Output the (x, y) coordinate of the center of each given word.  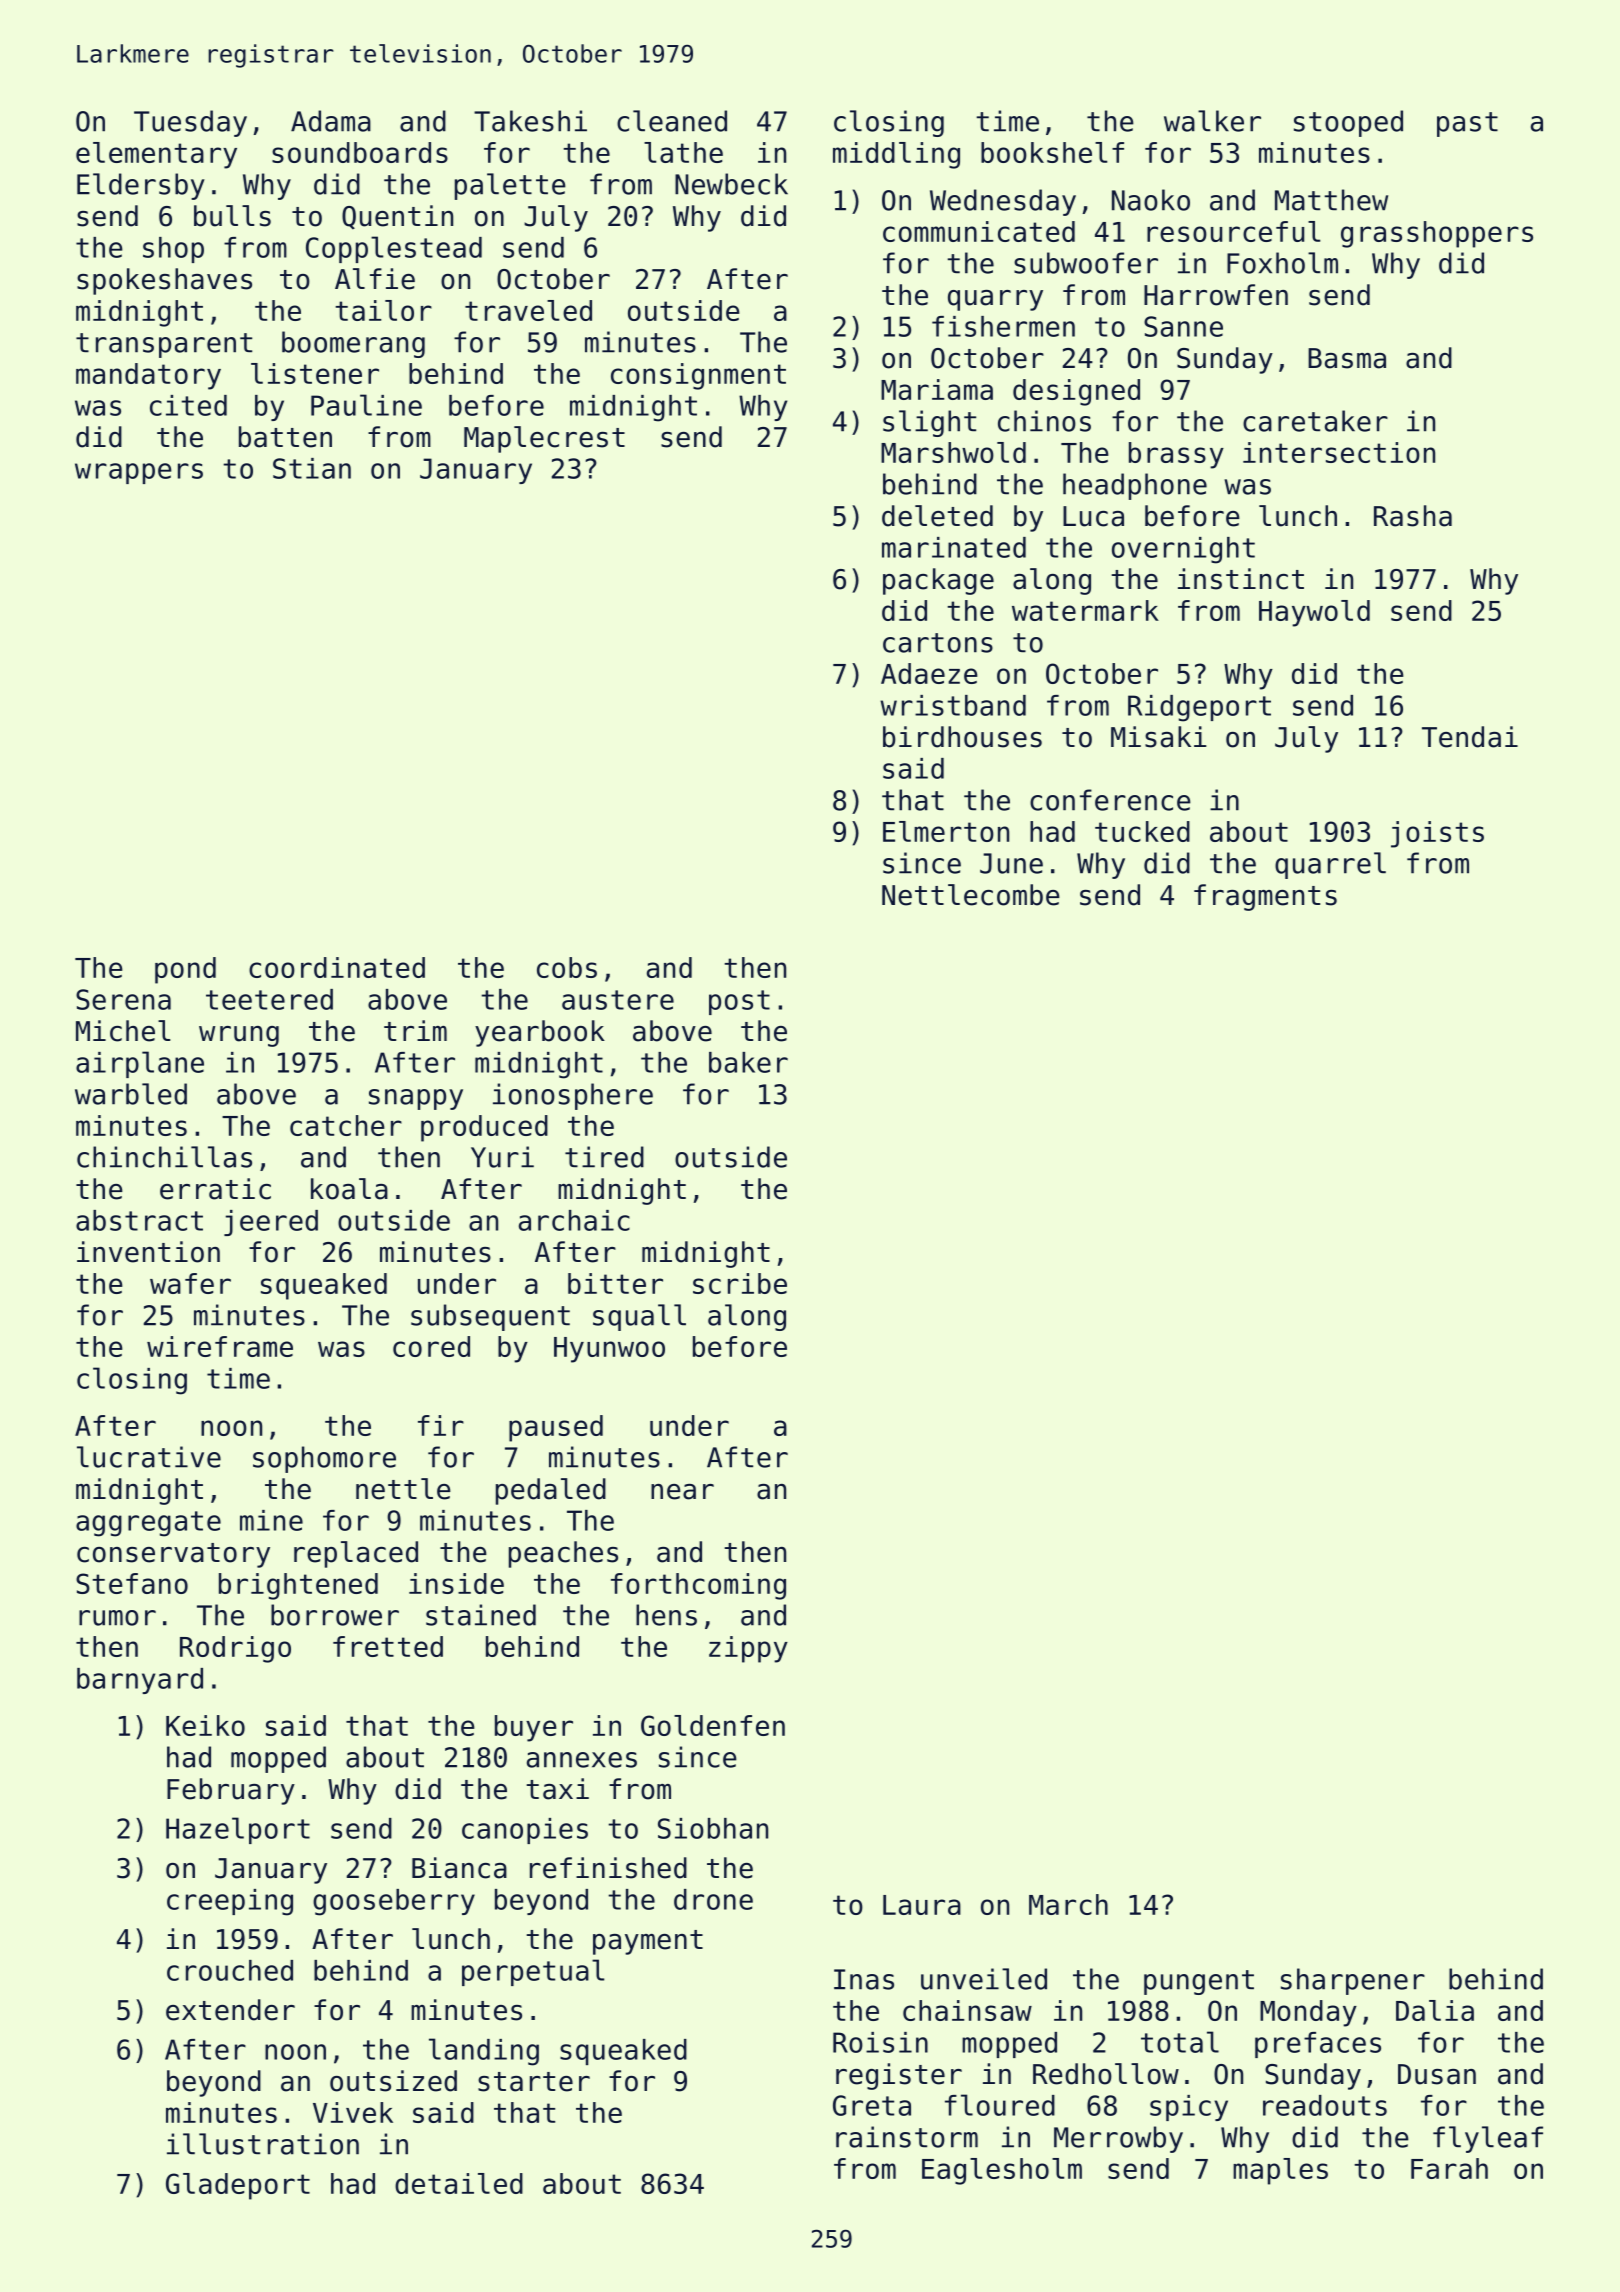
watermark (1085, 610)
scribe (740, 1283)
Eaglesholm (1002, 2171)
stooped (1348, 123)
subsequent (490, 1317)
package (938, 581)
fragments (1265, 897)
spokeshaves (164, 281)
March (1068, 1904)
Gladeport (238, 2186)
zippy (748, 1649)
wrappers (139, 473)
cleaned (672, 121)
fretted (388, 1646)
